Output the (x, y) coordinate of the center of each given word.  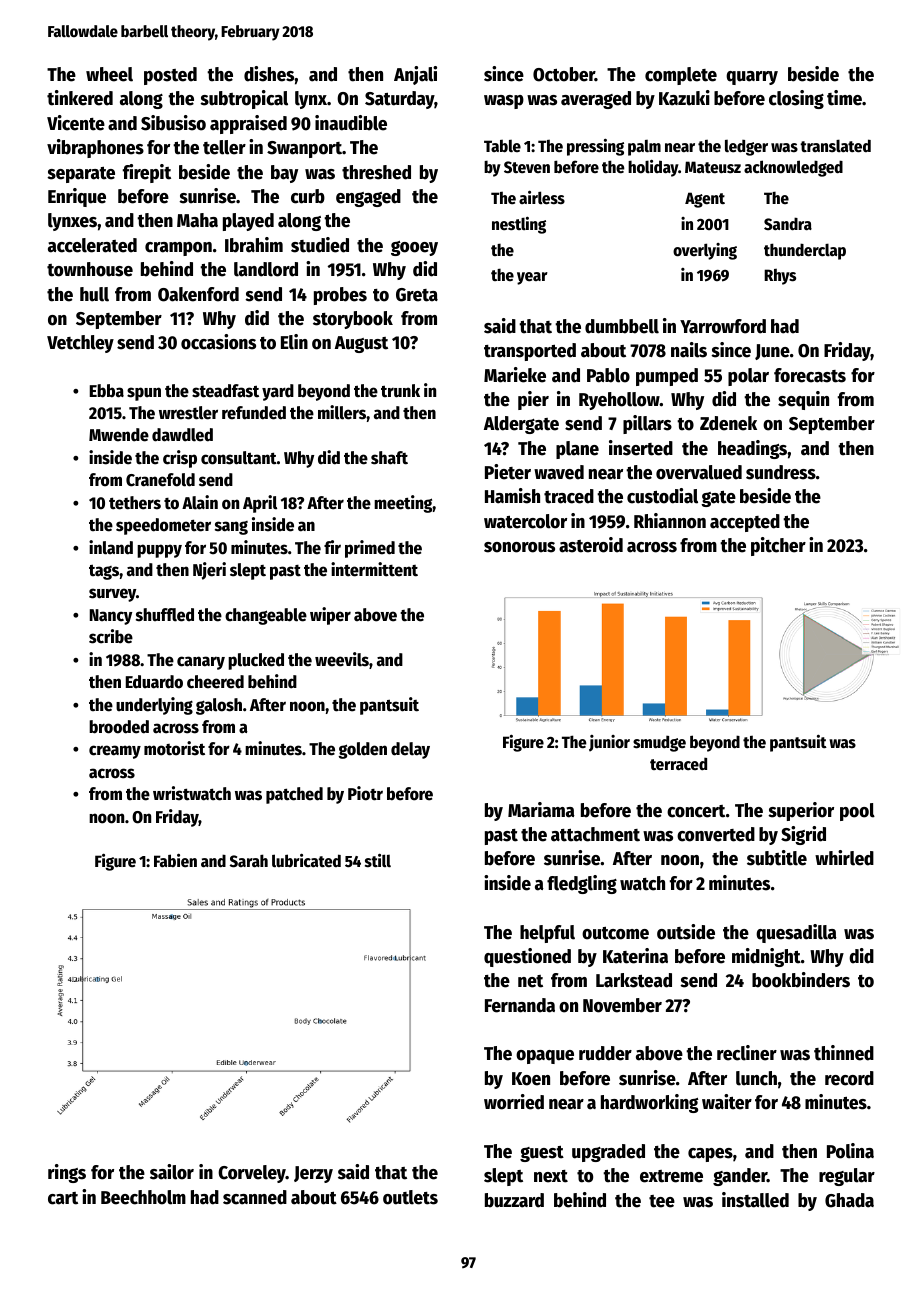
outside (686, 932)
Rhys (780, 276)
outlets (410, 1197)
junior (609, 743)
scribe (111, 636)
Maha (197, 220)
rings (67, 1173)
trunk (400, 391)
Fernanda (520, 1005)
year (532, 278)
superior (801, 811)
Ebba (107, 391)
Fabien (175, 861)
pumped (667, 377)
